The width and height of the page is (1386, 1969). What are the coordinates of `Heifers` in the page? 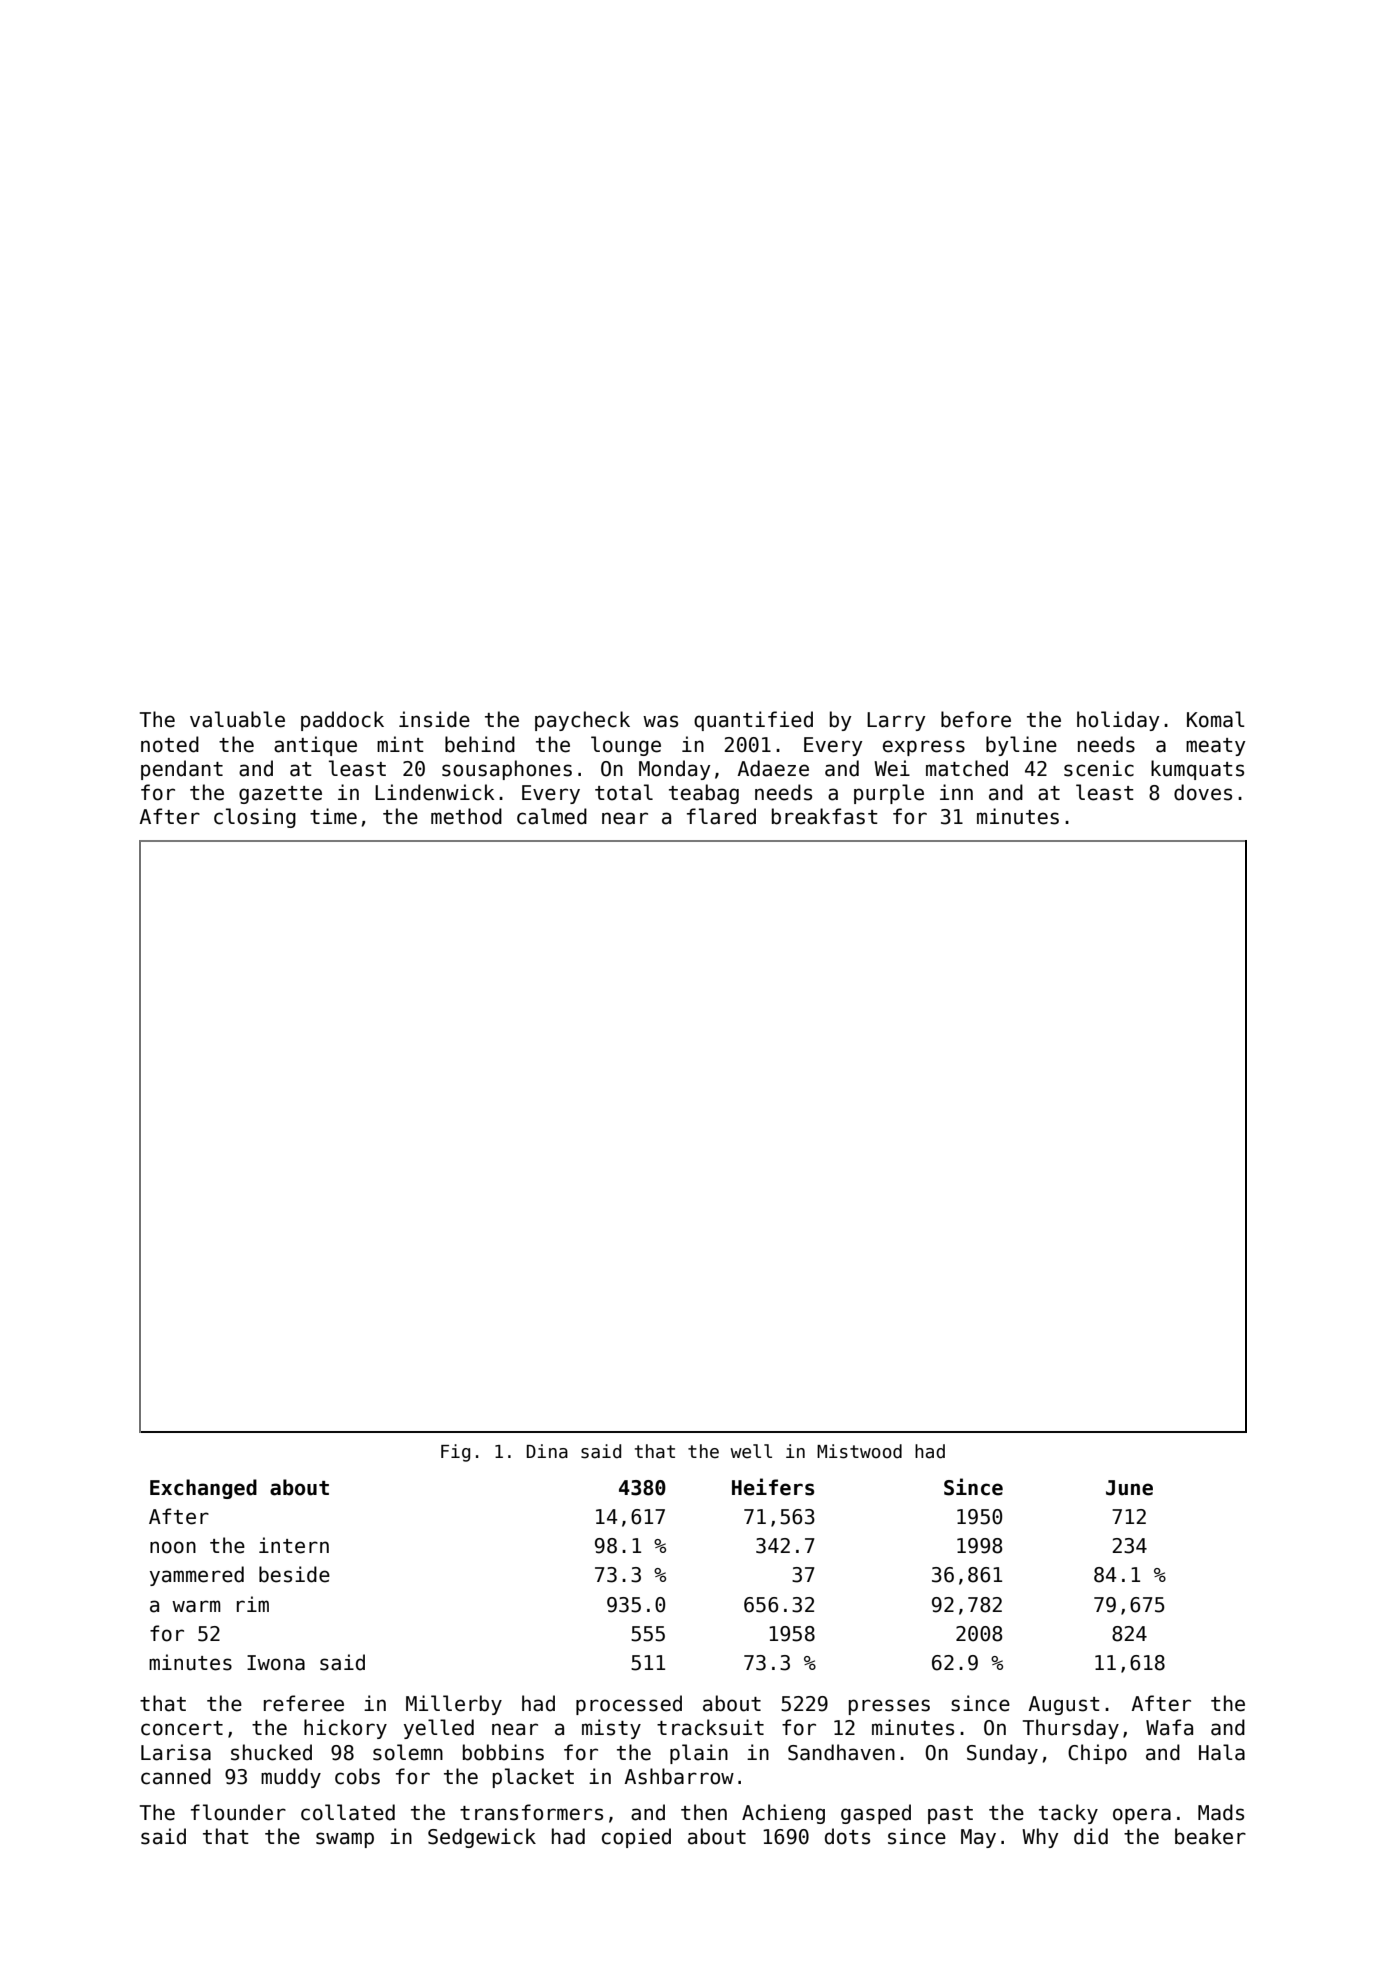 It's located at (773, 1487).
